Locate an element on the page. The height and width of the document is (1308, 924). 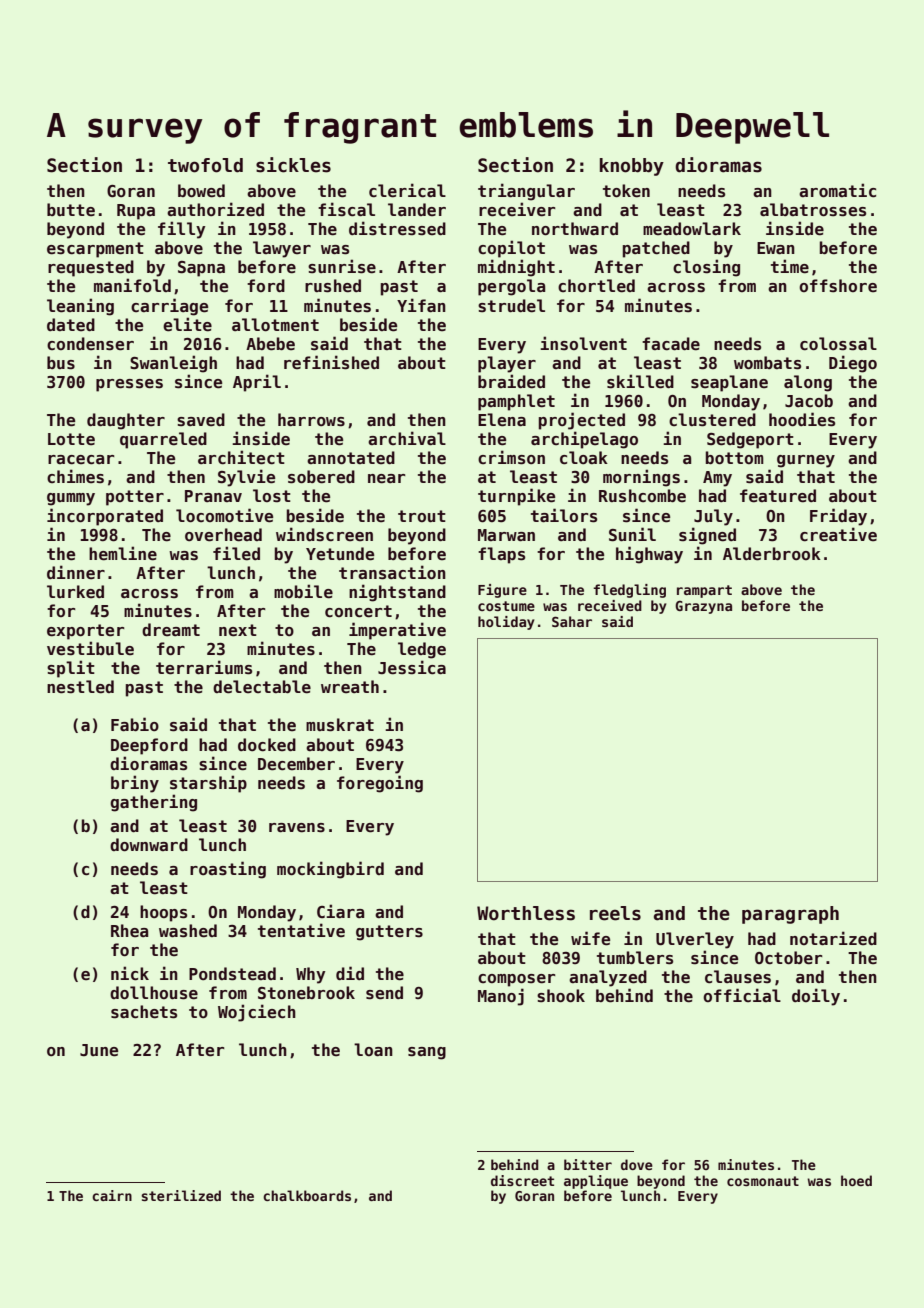
Grazyna is located at coordinates (703, 607).
